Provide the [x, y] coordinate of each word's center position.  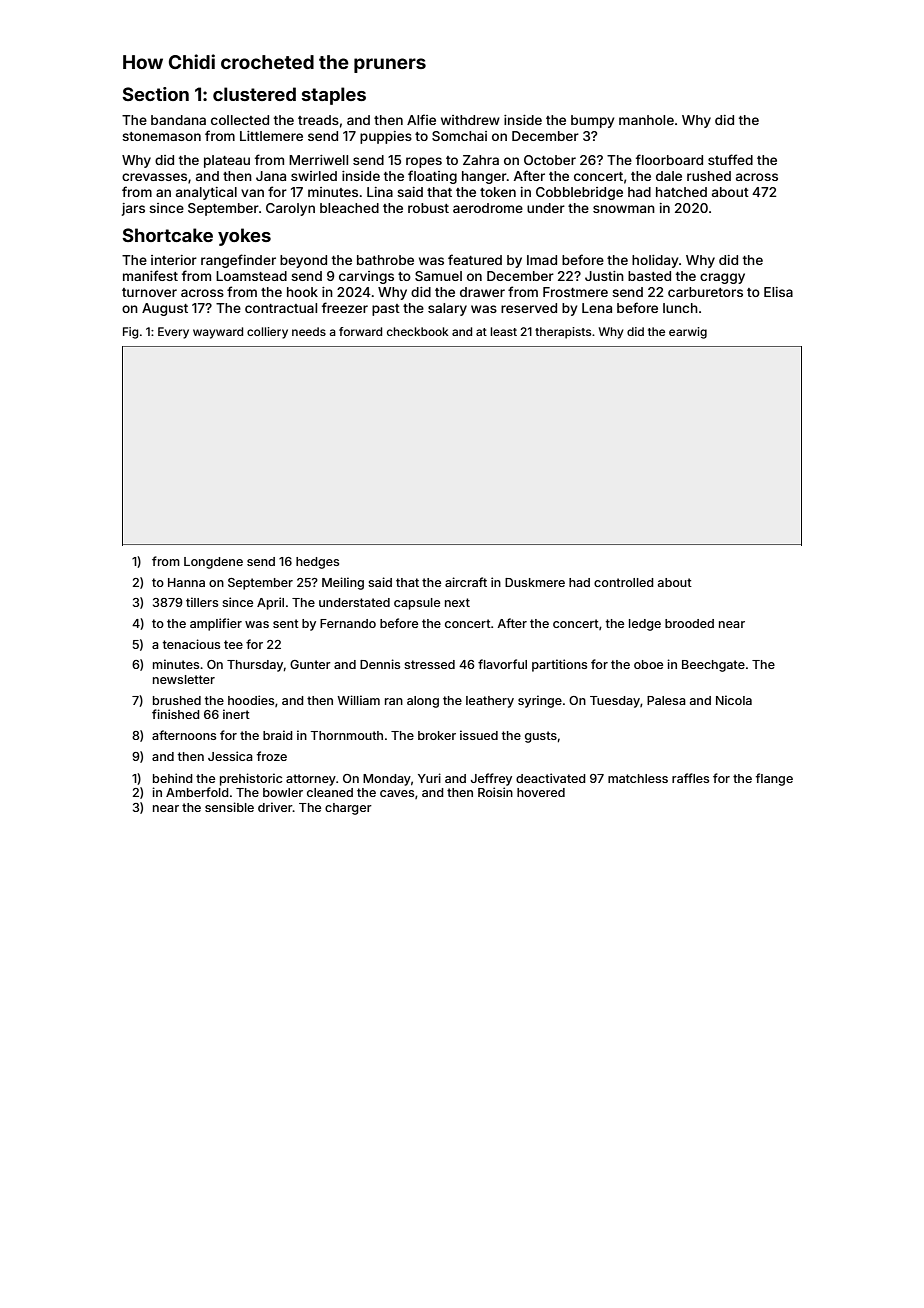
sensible [229, 807]
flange [774, 779]
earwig [688, 333]
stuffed [730, 159]
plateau [227, 161]
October [550, 160]
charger [348, 809]
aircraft [466, 582]
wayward [218, 333]
